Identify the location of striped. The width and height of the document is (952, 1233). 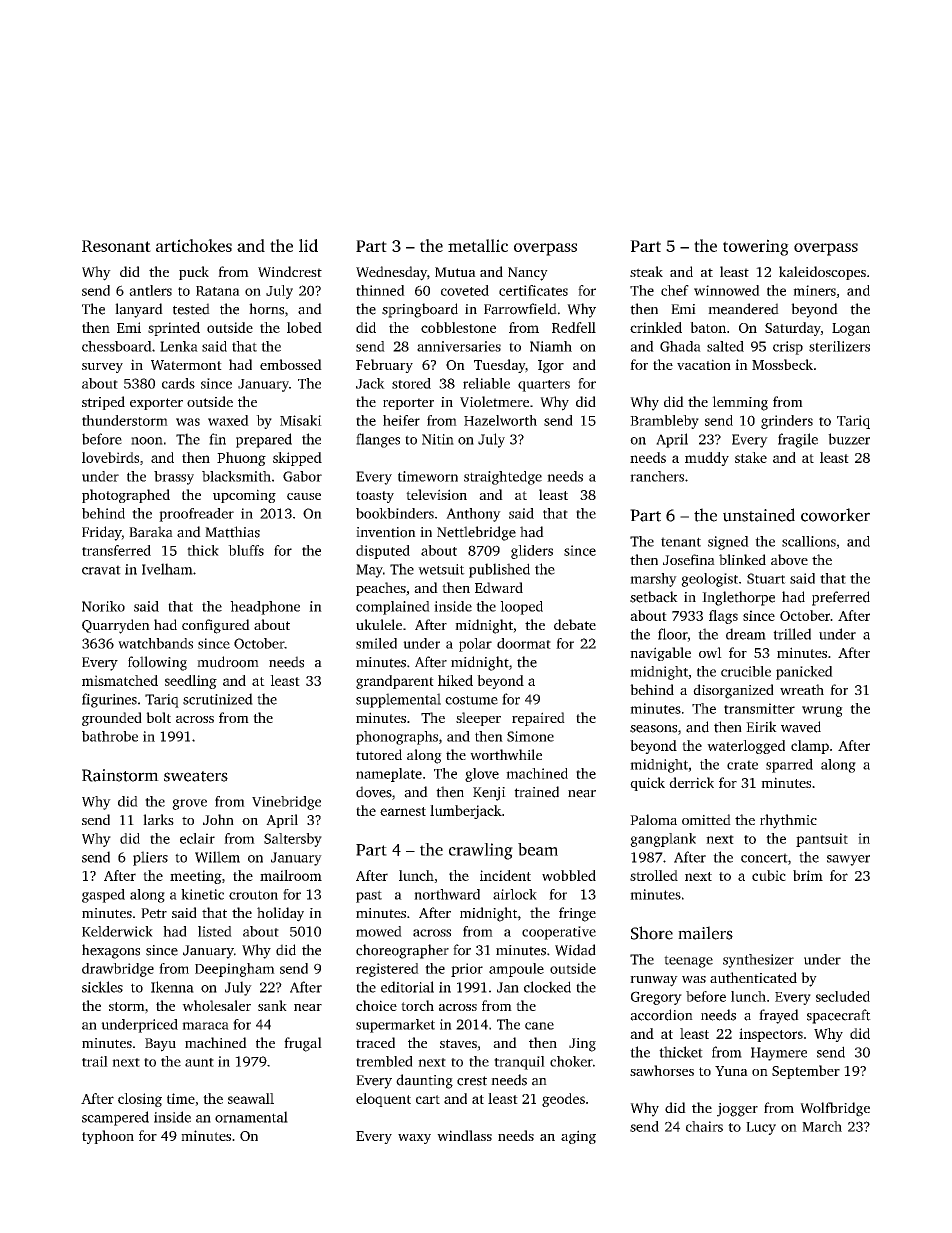
(103, 403).
